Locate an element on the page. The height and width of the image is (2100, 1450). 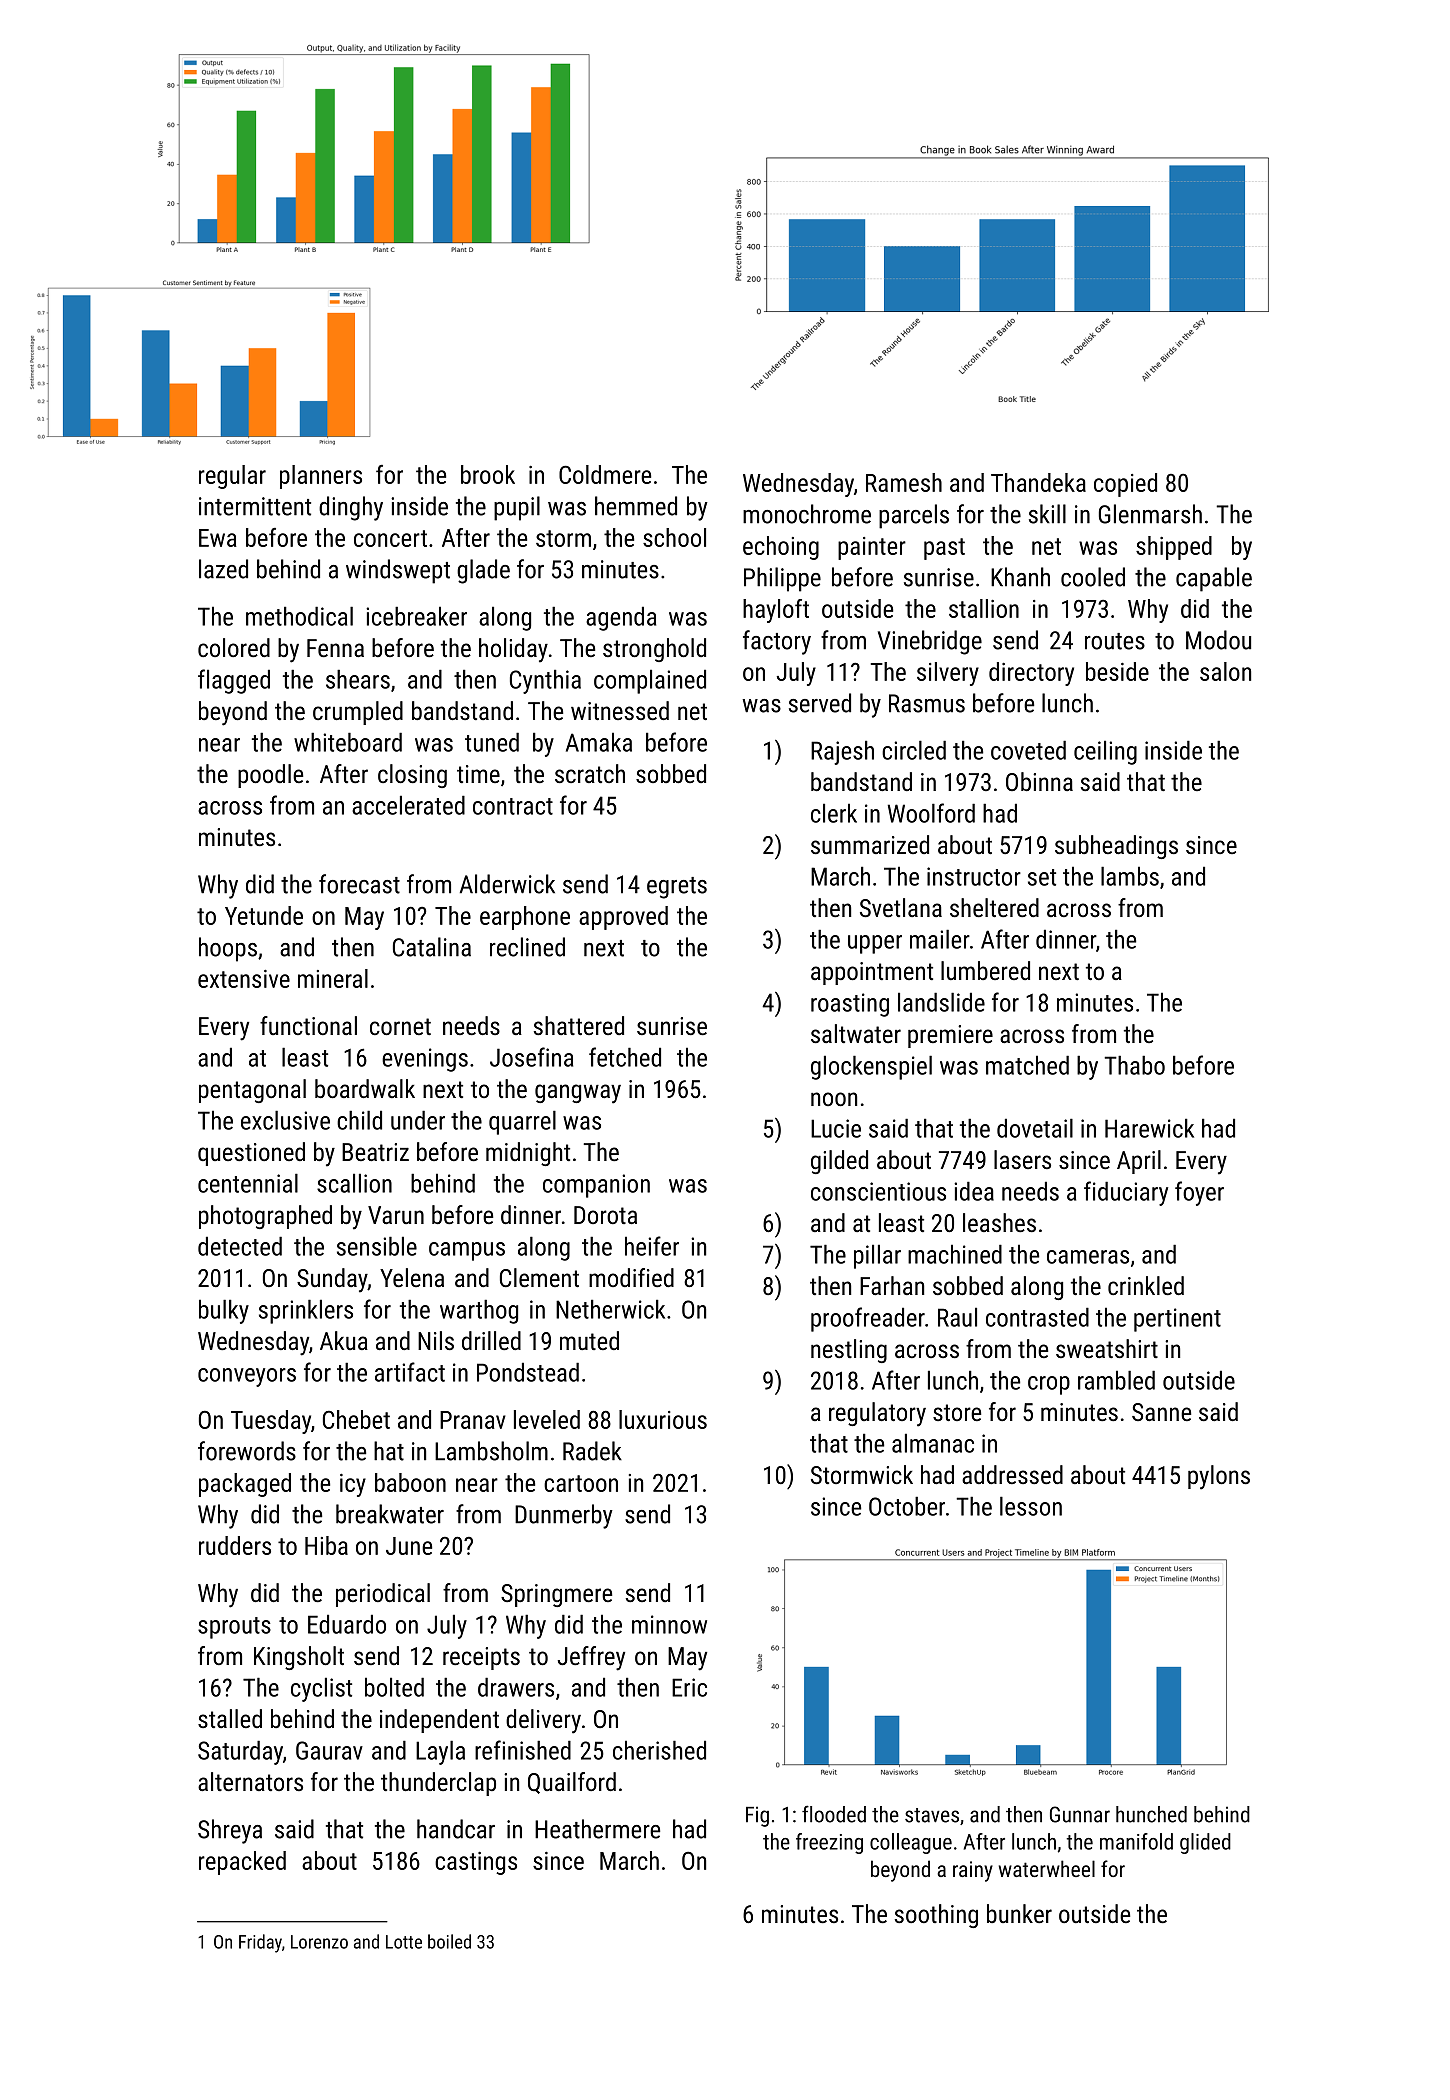
sprinklers is located at coordinates (306, 1311).
